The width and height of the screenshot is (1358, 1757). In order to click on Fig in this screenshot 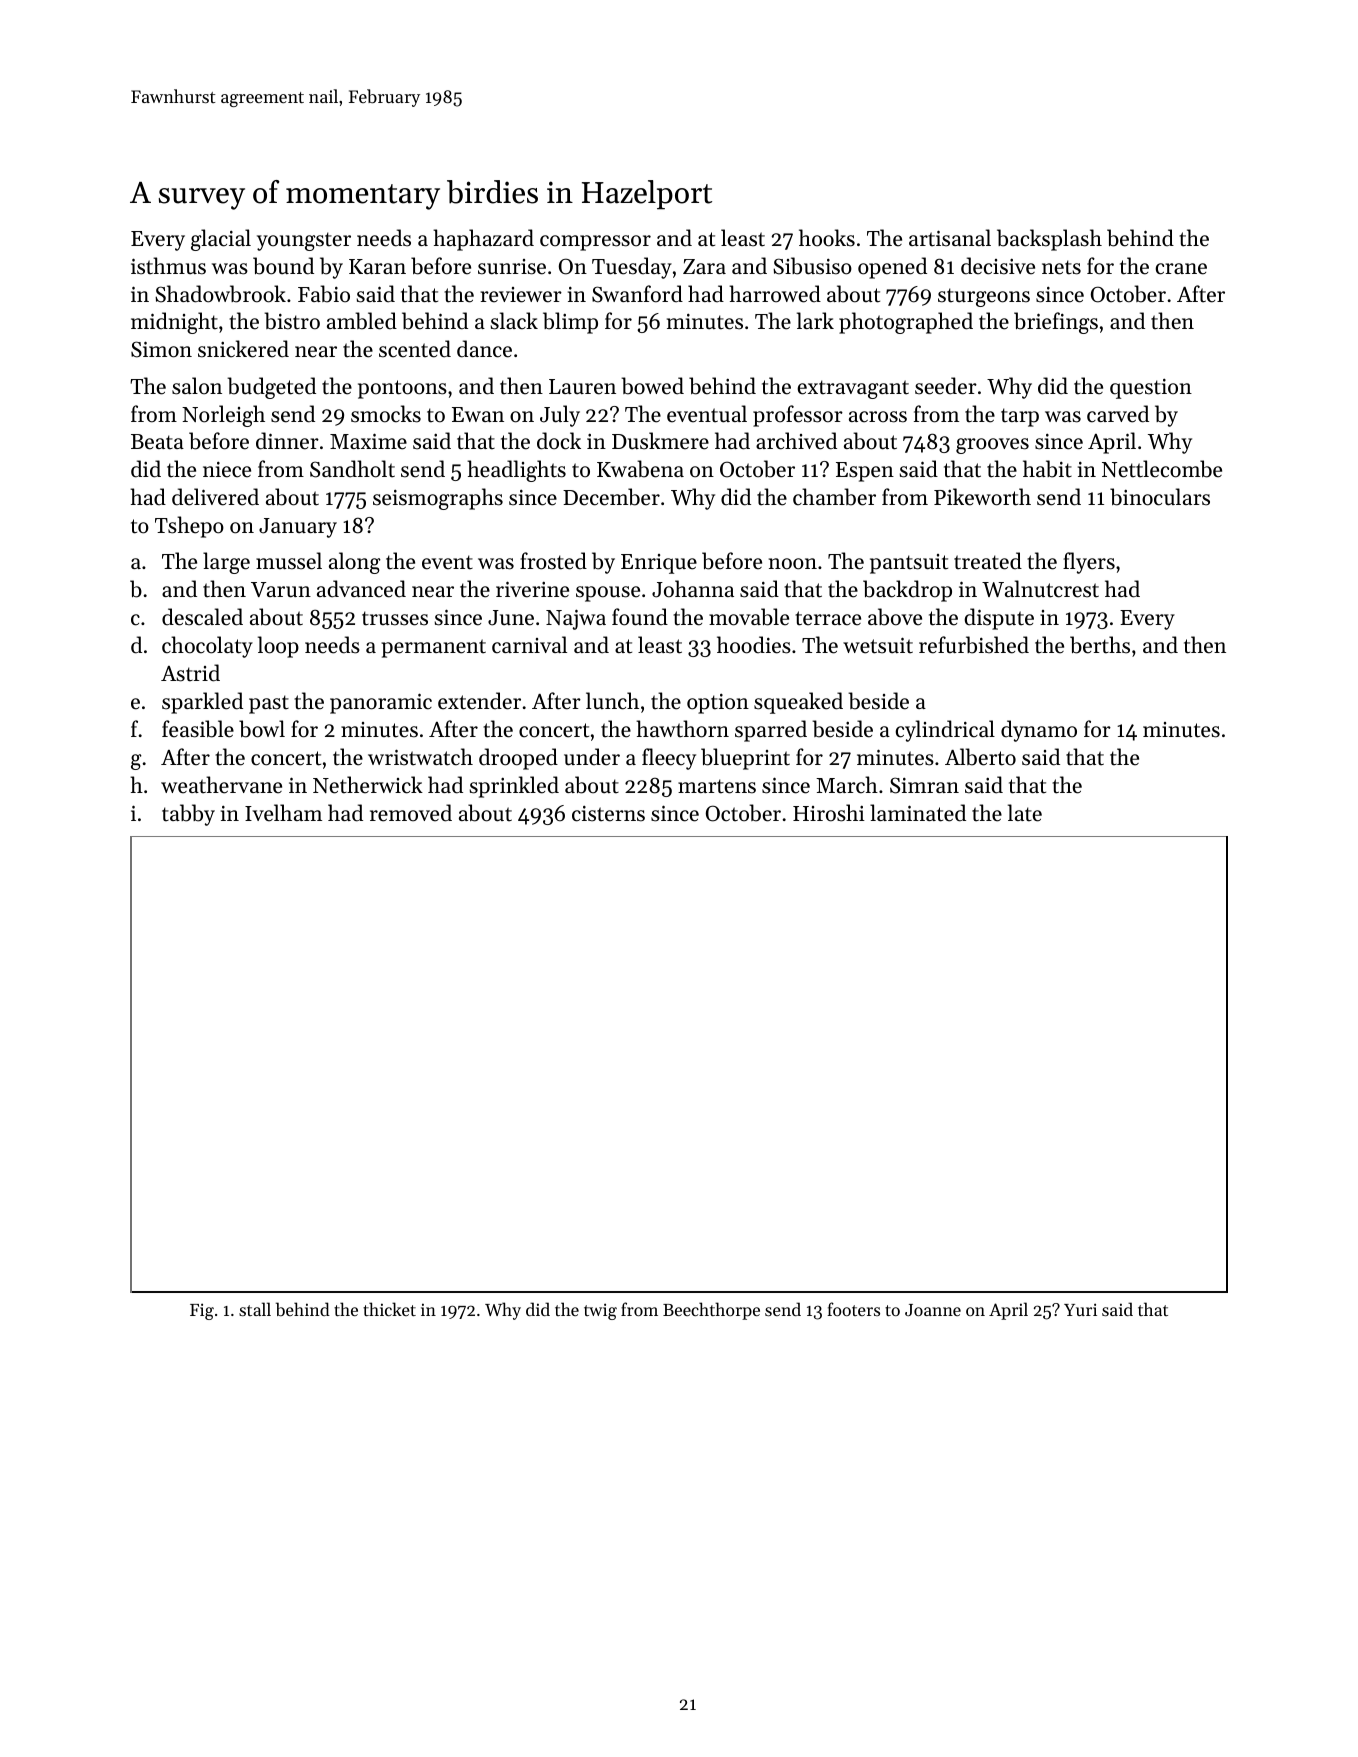, I will do `click(202, 1311)`.
